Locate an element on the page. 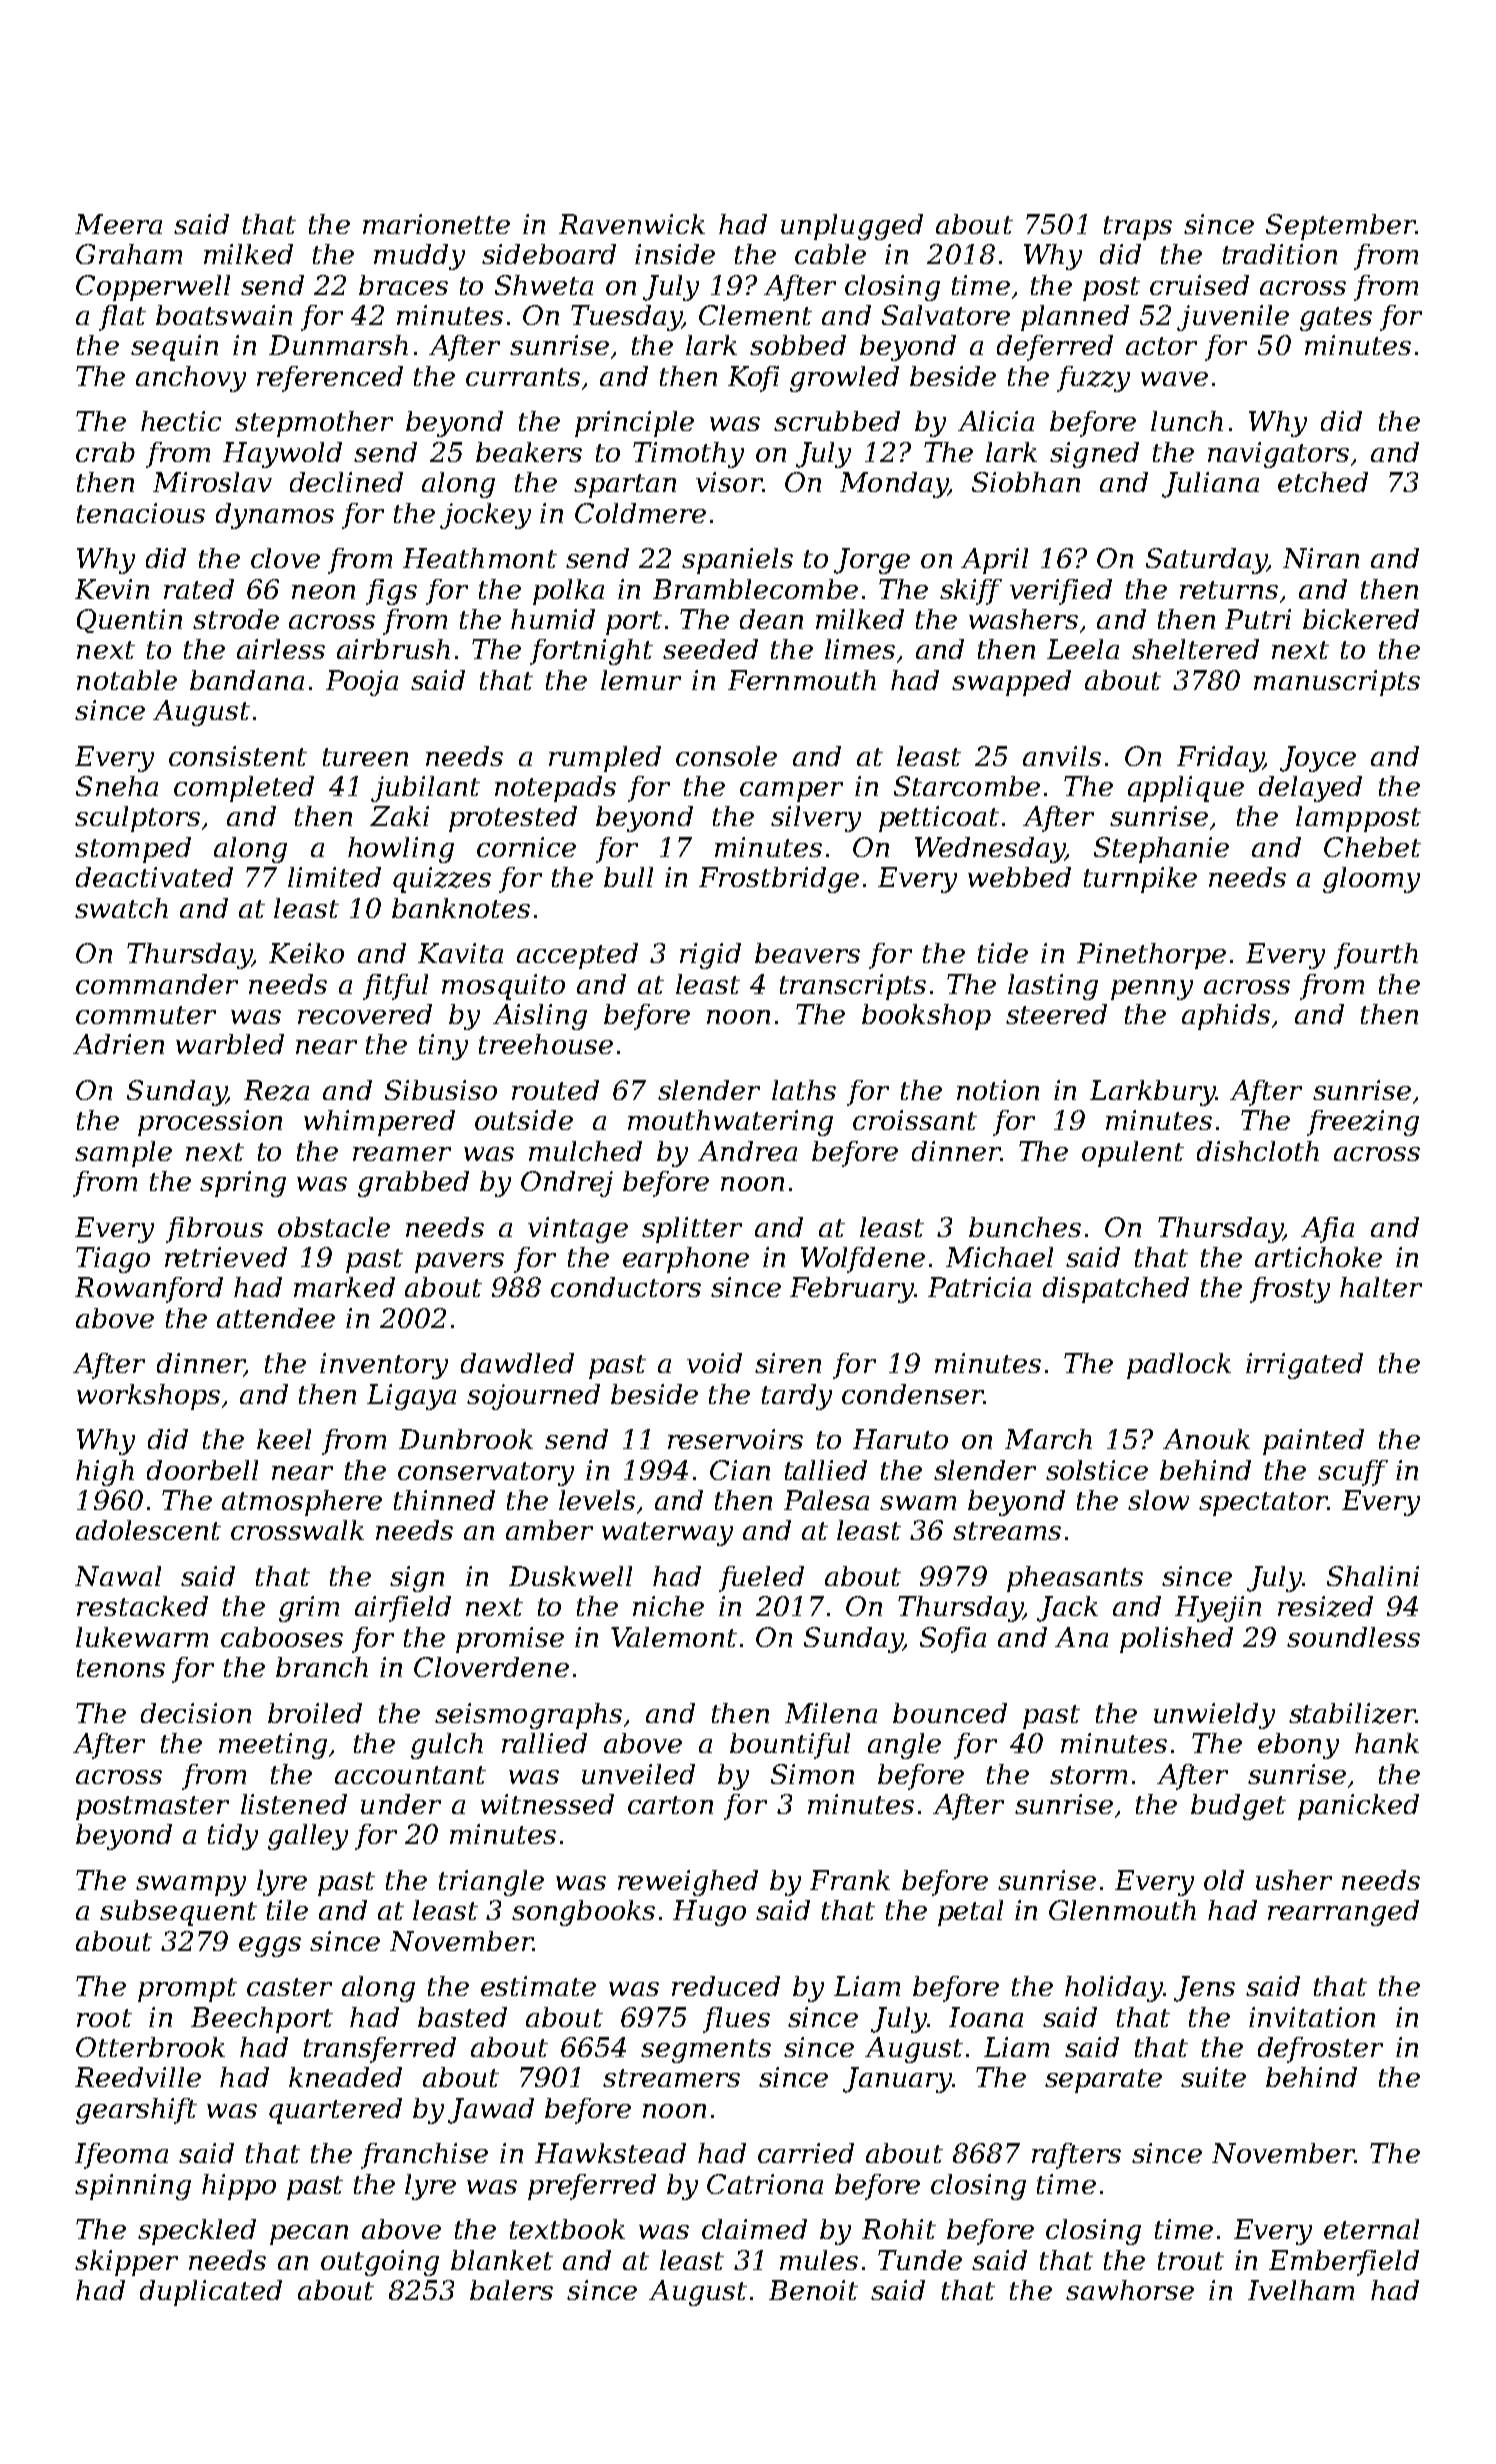 Image resolution: width=1496 pixels, height=2464 pixels. thinned is located at coordinates (444, 1500).
